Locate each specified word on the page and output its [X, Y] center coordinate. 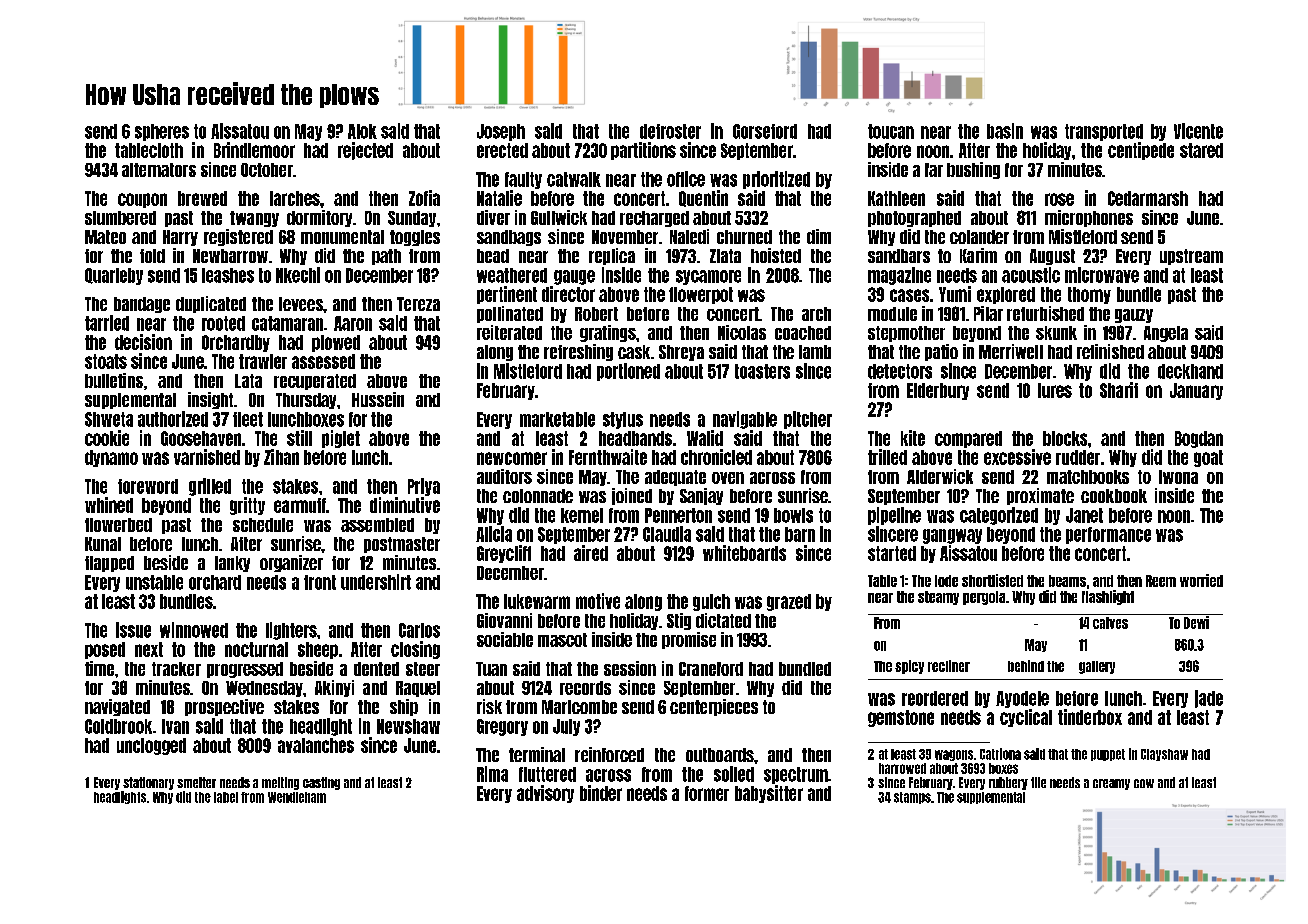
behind [1026, 666]
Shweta [109, 419]
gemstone [901, 718]
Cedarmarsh [1148, 198]
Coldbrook [118, 726]
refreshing [578, 352]
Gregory [502, 727]
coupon [142, 200]
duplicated [211, 304]
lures [1055, 390]
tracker [176, 669]
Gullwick [559, 217]
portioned [628, 372]
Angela [1166, 334]
